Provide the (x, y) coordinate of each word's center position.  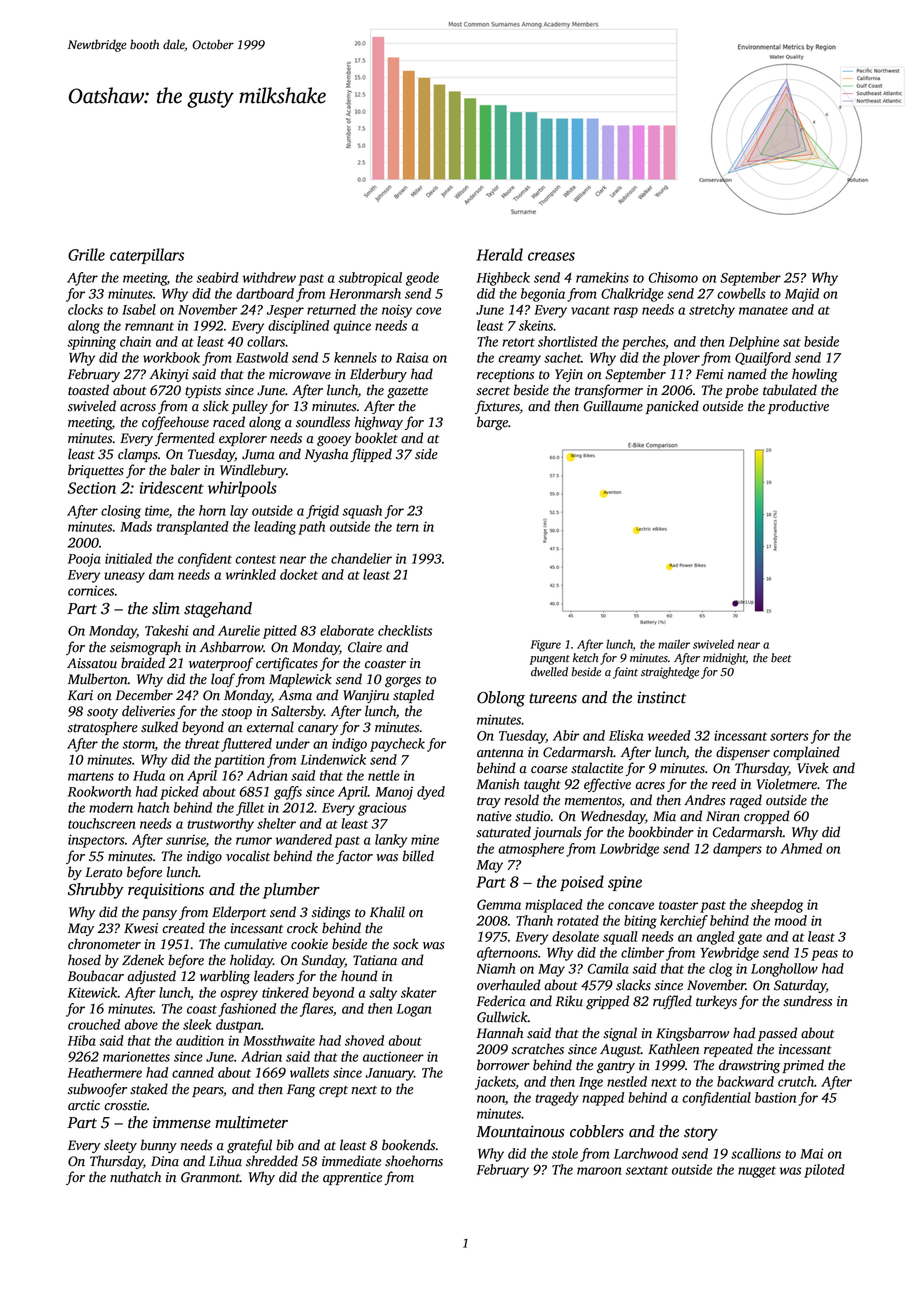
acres (650, 786)
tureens (553, 698)
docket (299, 574)
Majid (802, 295)
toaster (678, 905)
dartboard (265, 293)
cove (428, 311)
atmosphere (531, 850)
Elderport (239, 913)
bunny (159, 1146)
